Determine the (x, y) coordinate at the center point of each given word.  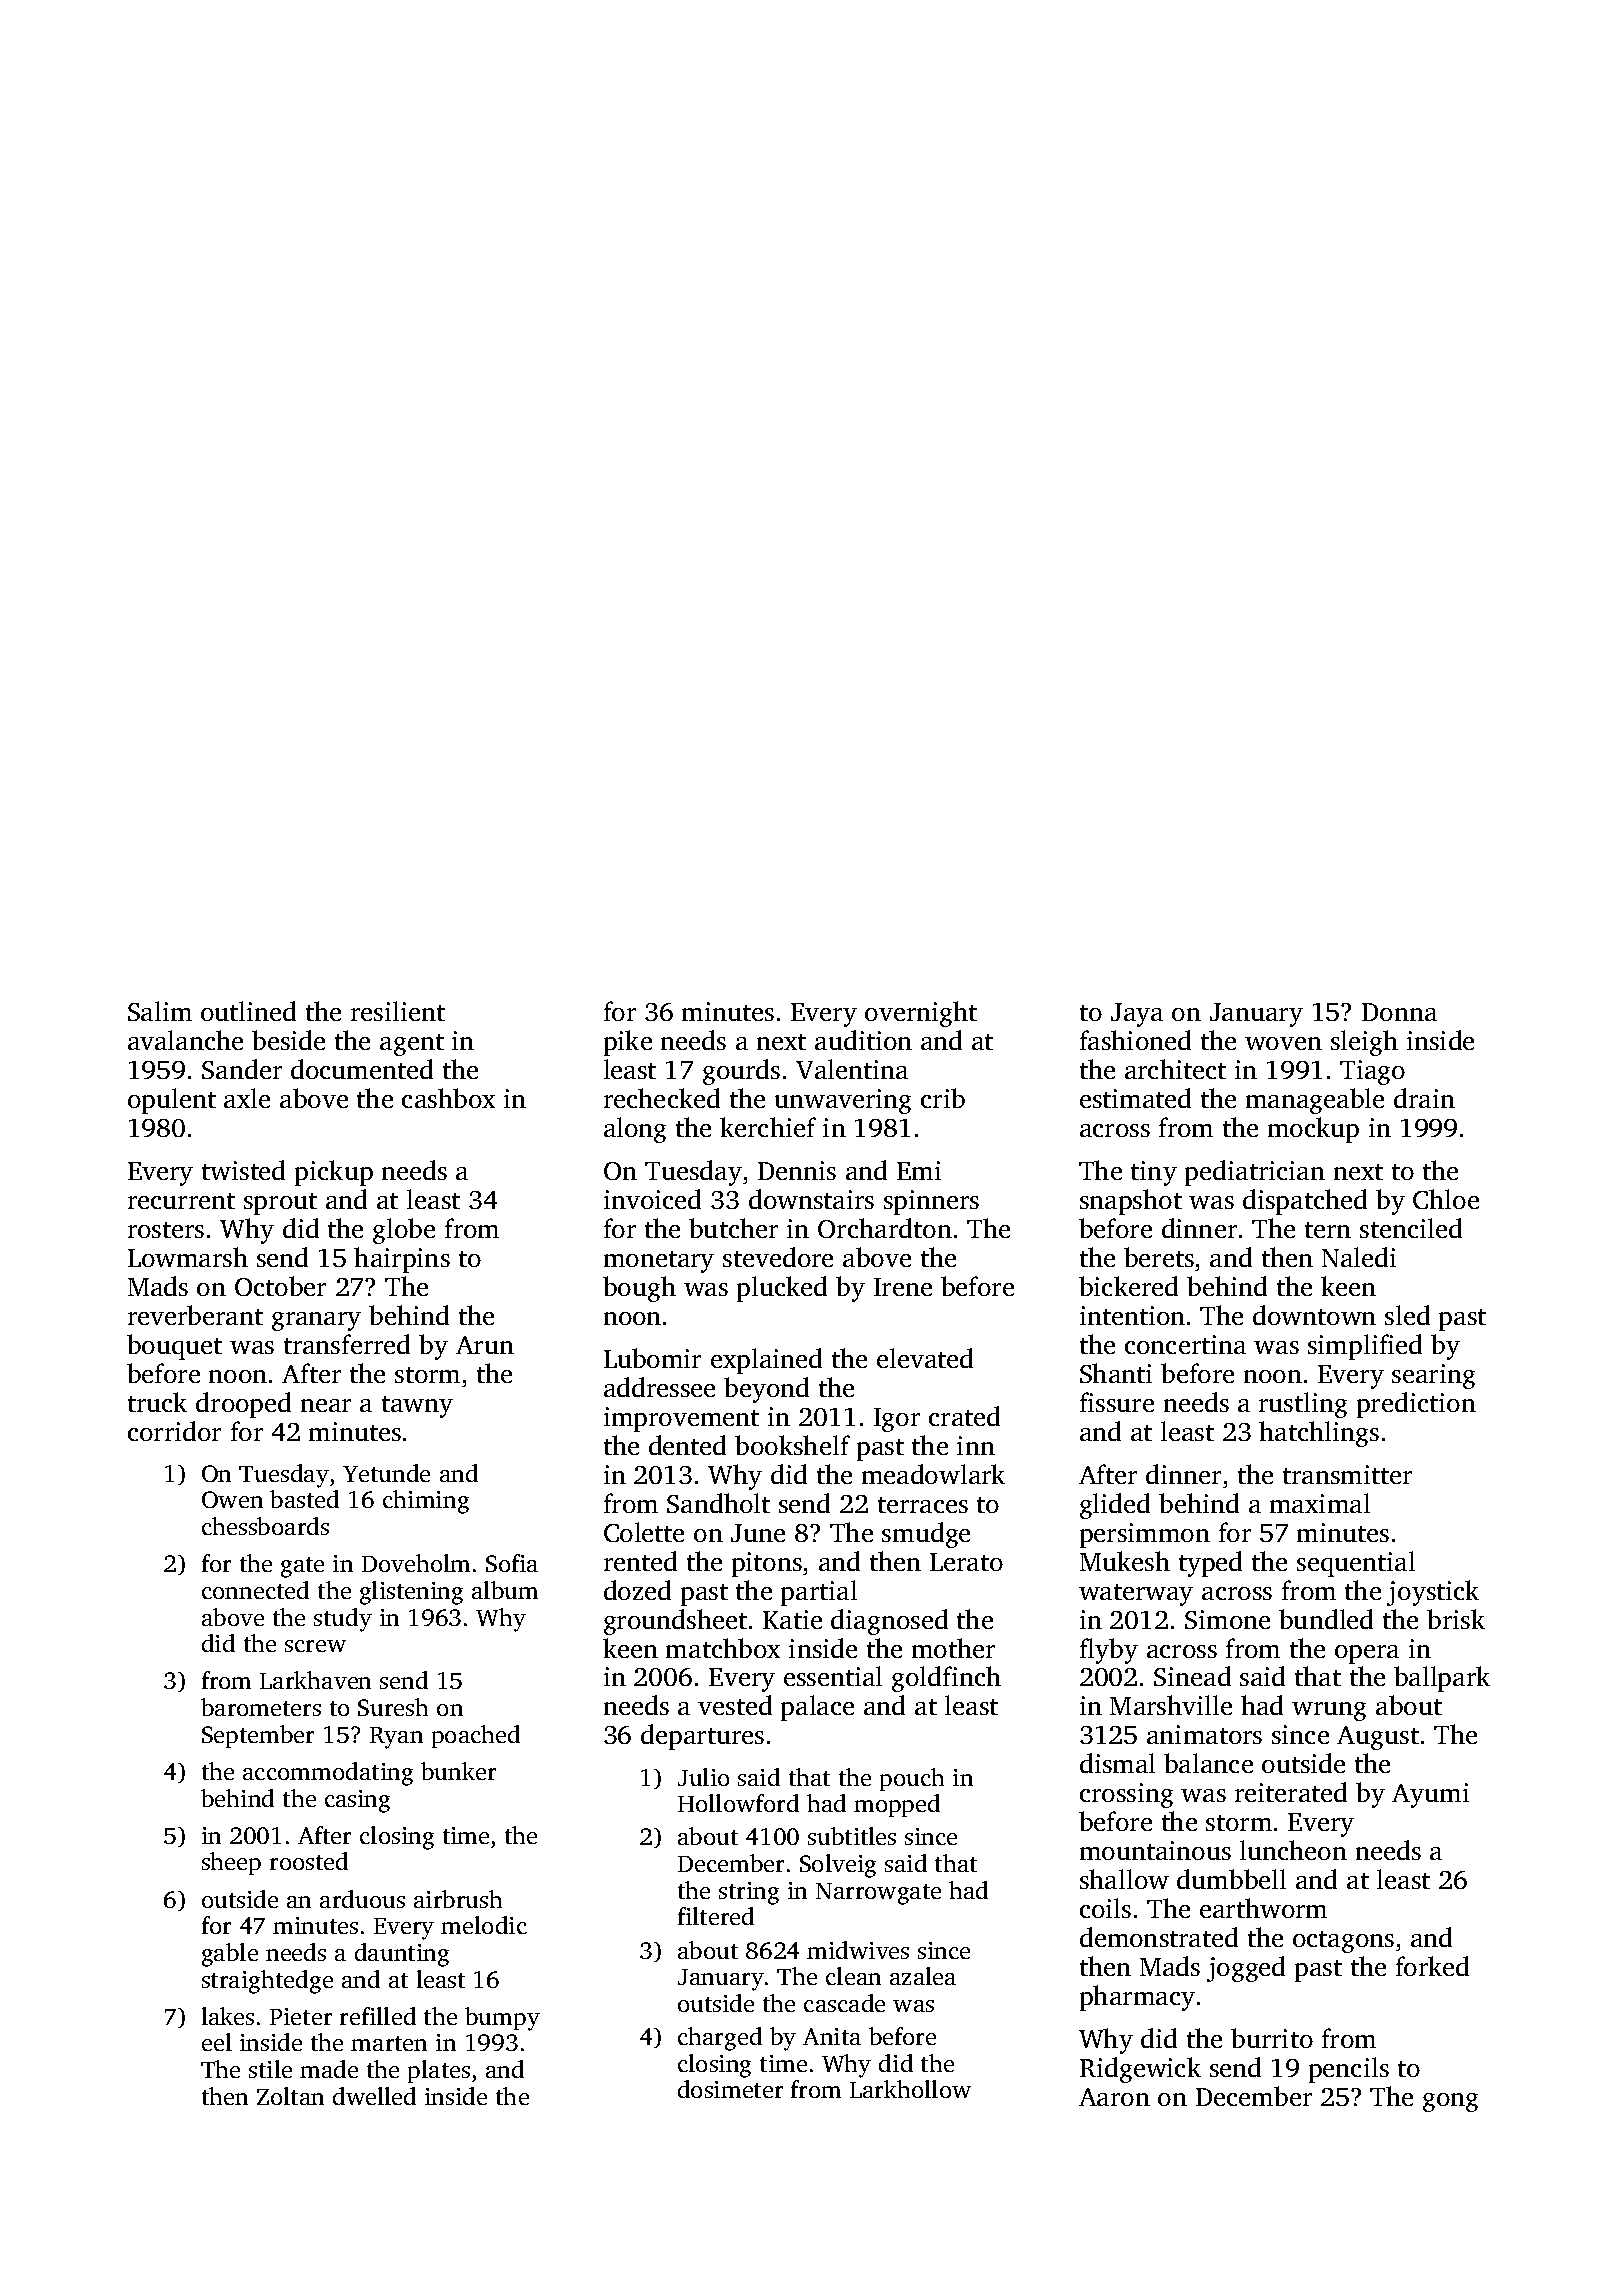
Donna (1399, 1012)
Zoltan (290, 2096)
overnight (921, 1014)
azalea (923, 1976)
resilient (398, 1011)
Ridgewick (1140, 2070)
